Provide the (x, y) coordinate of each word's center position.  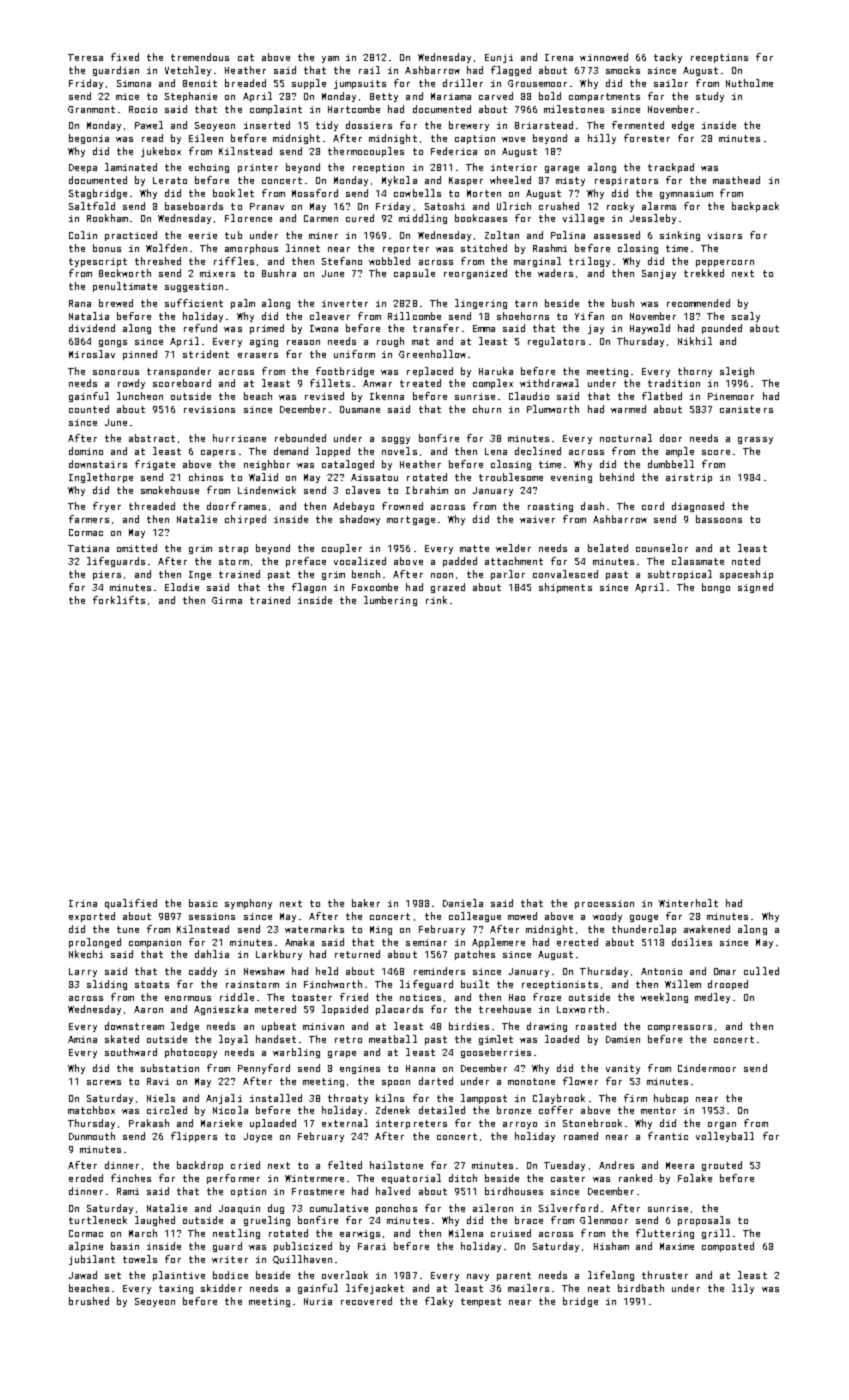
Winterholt (688, 903)
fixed (125, 57)
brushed (89, 1301)
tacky (668, 58)
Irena (559, 57)
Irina (83, 903)
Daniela (463, 903)
